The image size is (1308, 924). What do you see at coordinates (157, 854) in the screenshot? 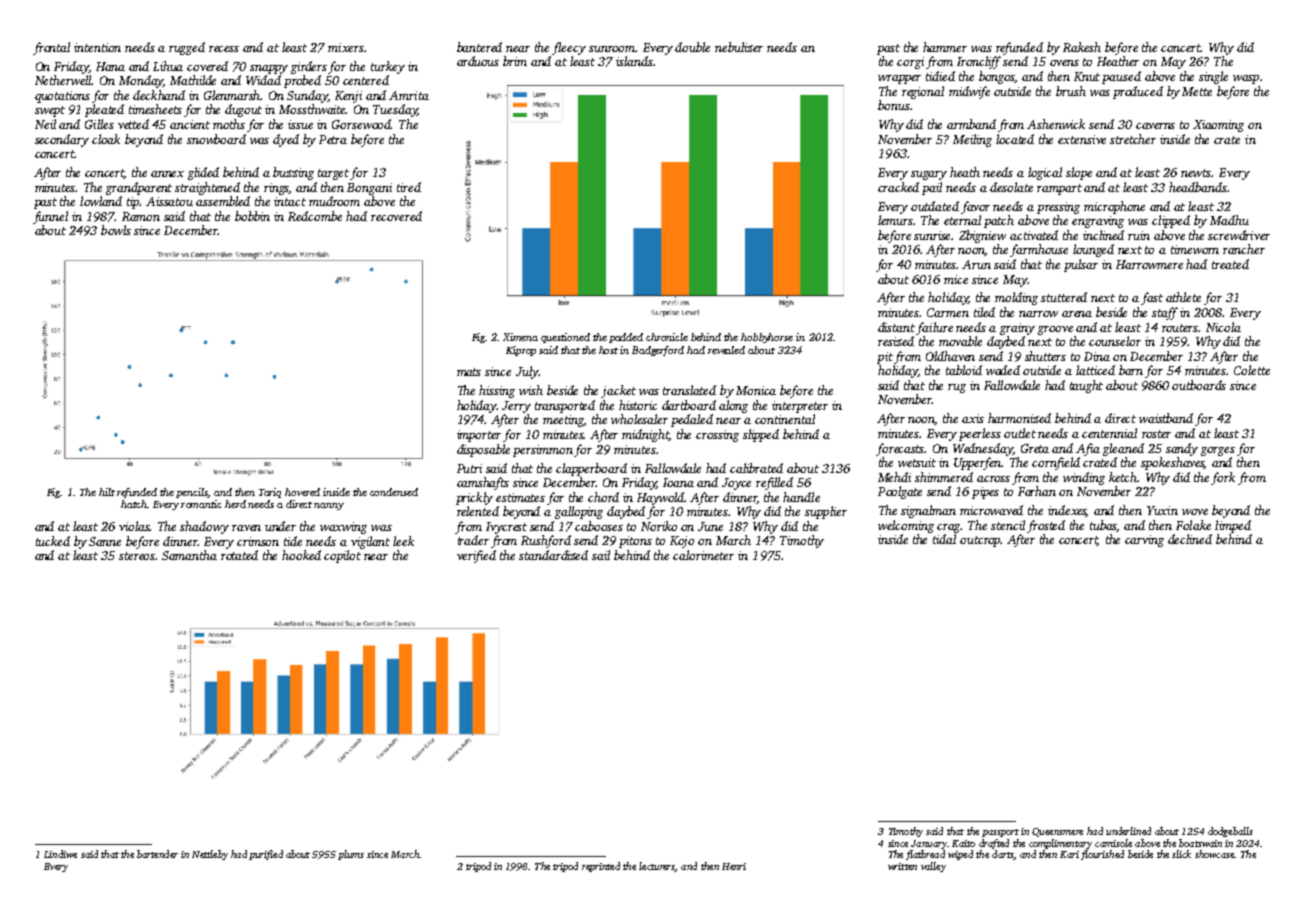
I see `bartender` at bounding box center [157, 854].
